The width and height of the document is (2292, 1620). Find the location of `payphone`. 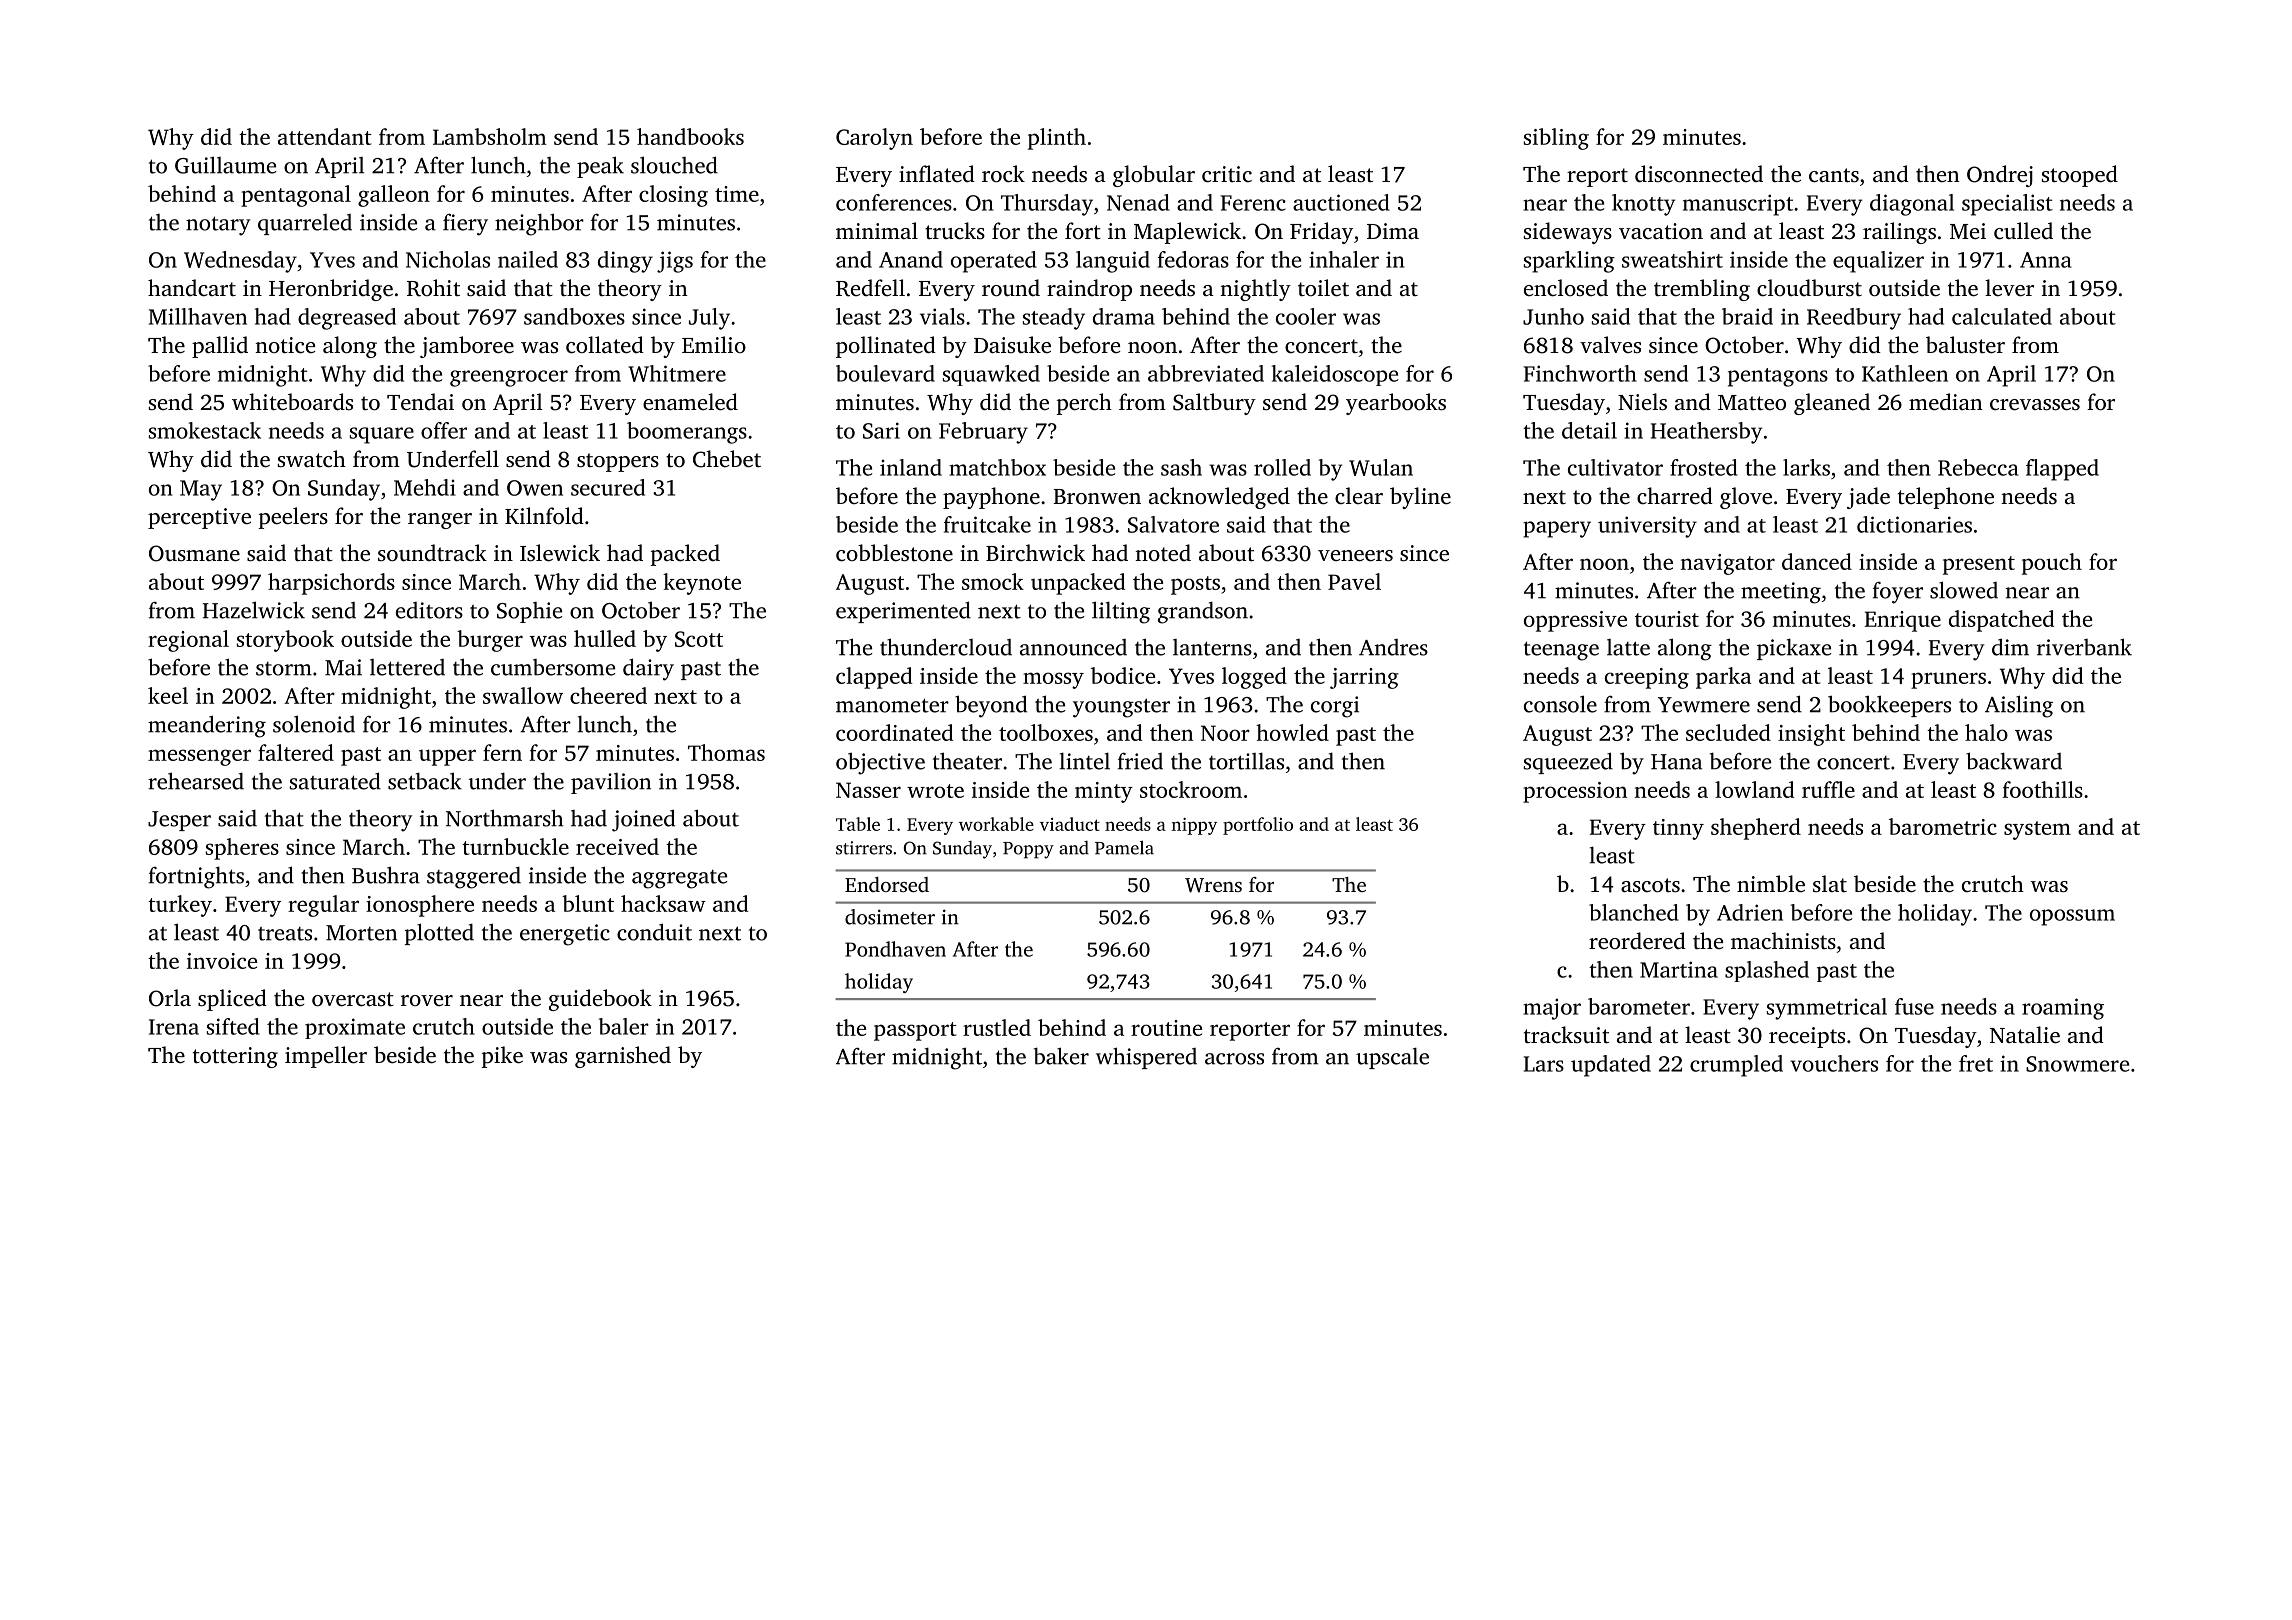

payphone is located at coordinates (991, 498).
